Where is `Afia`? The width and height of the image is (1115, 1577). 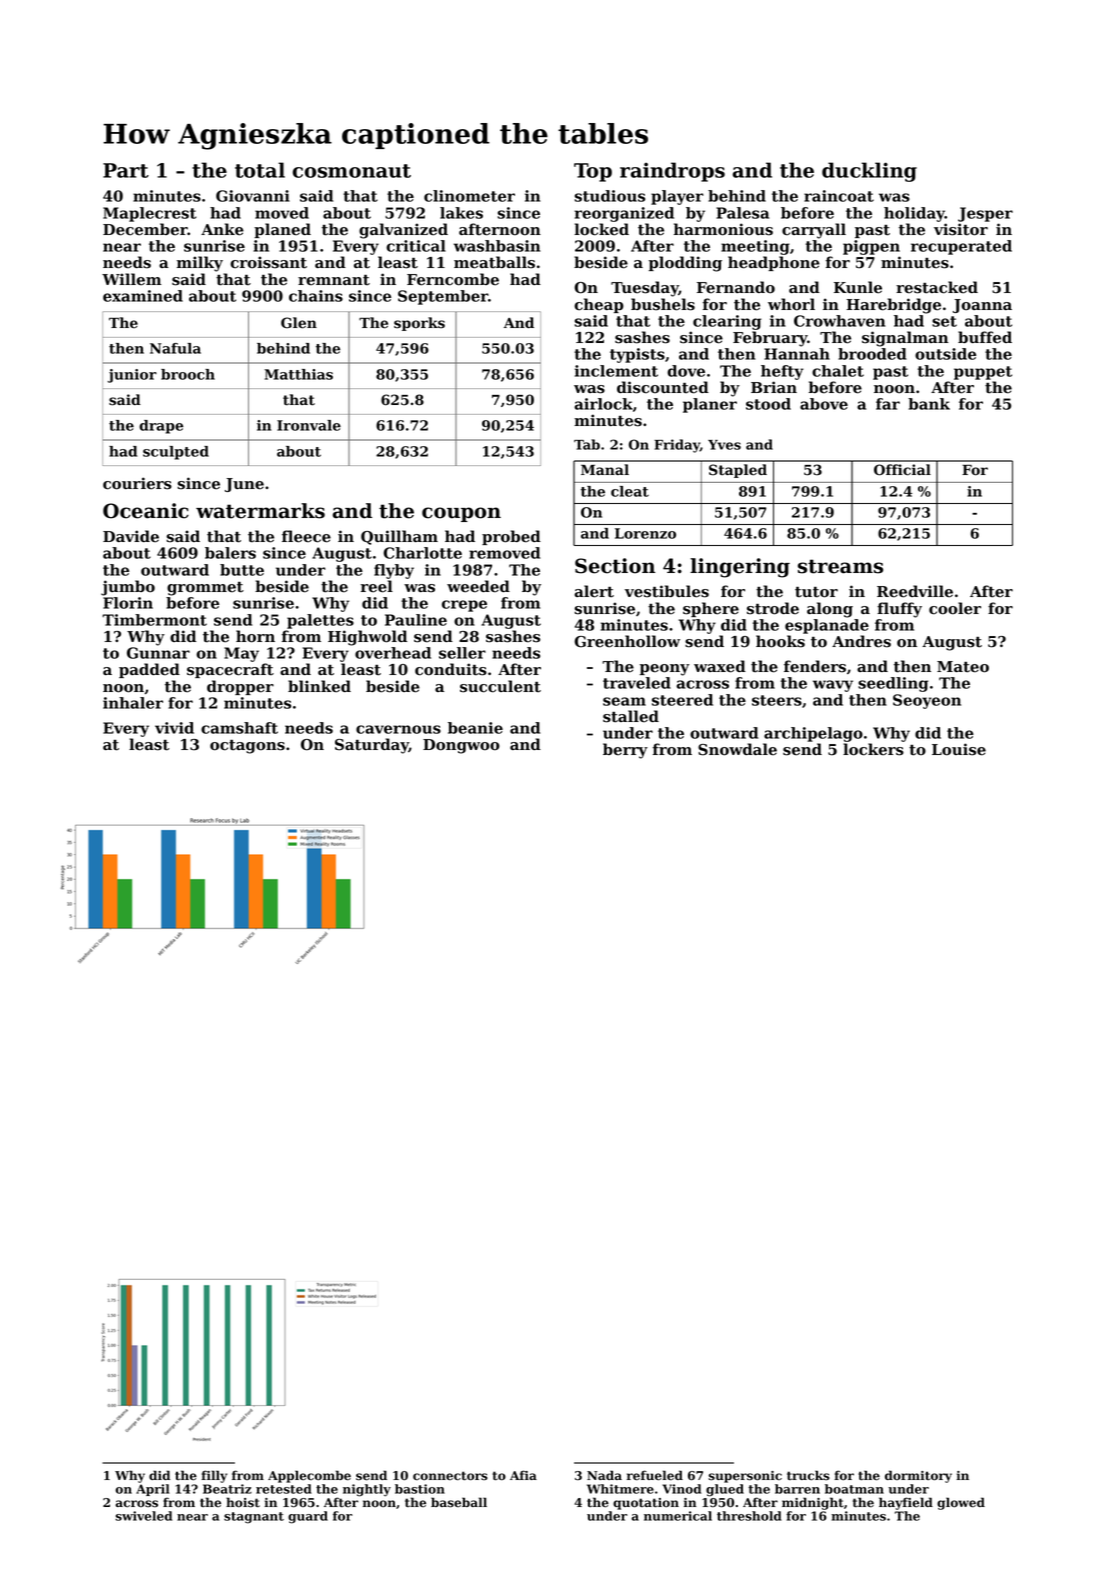 Afia is located at coordinates (523, 1475).
